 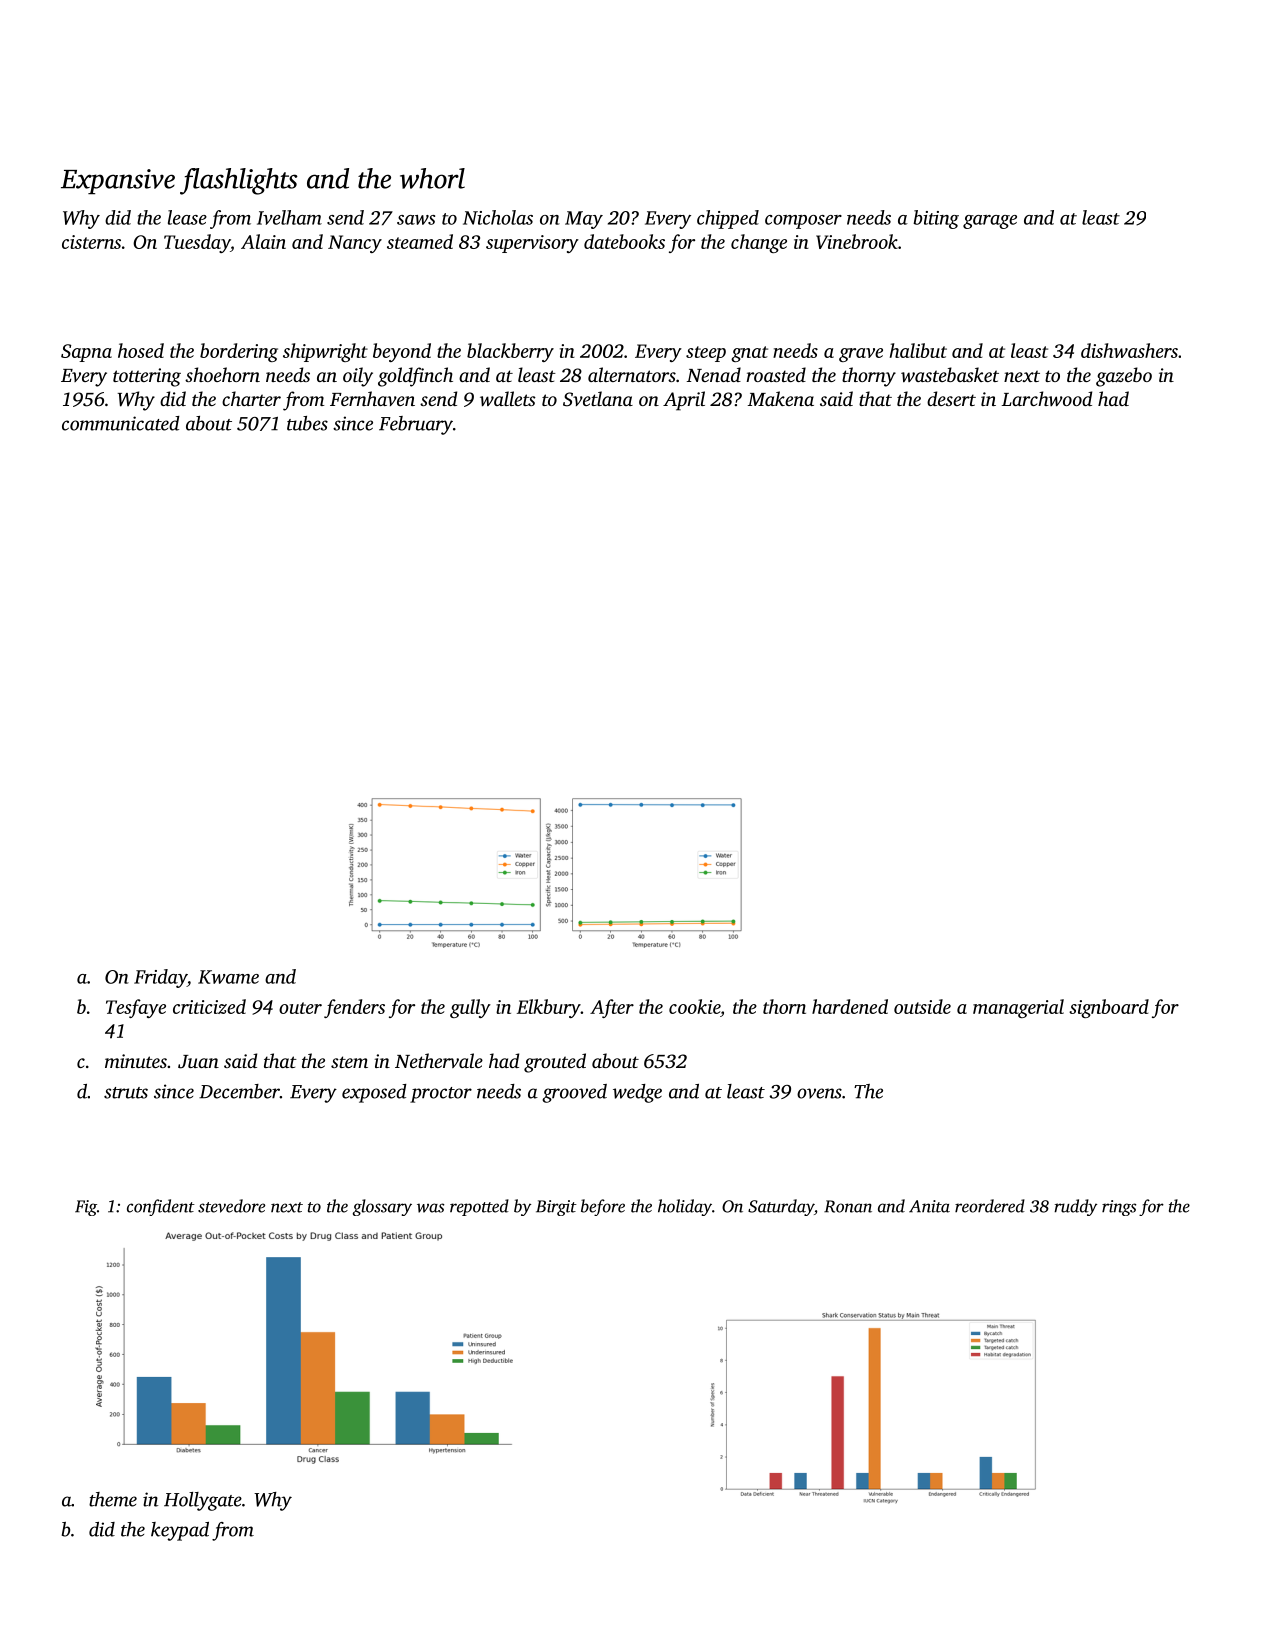 What do you see at coordinates (1119, 1208) in the screenshot?
I see `rings` at bounding box center [1119, 1208].
